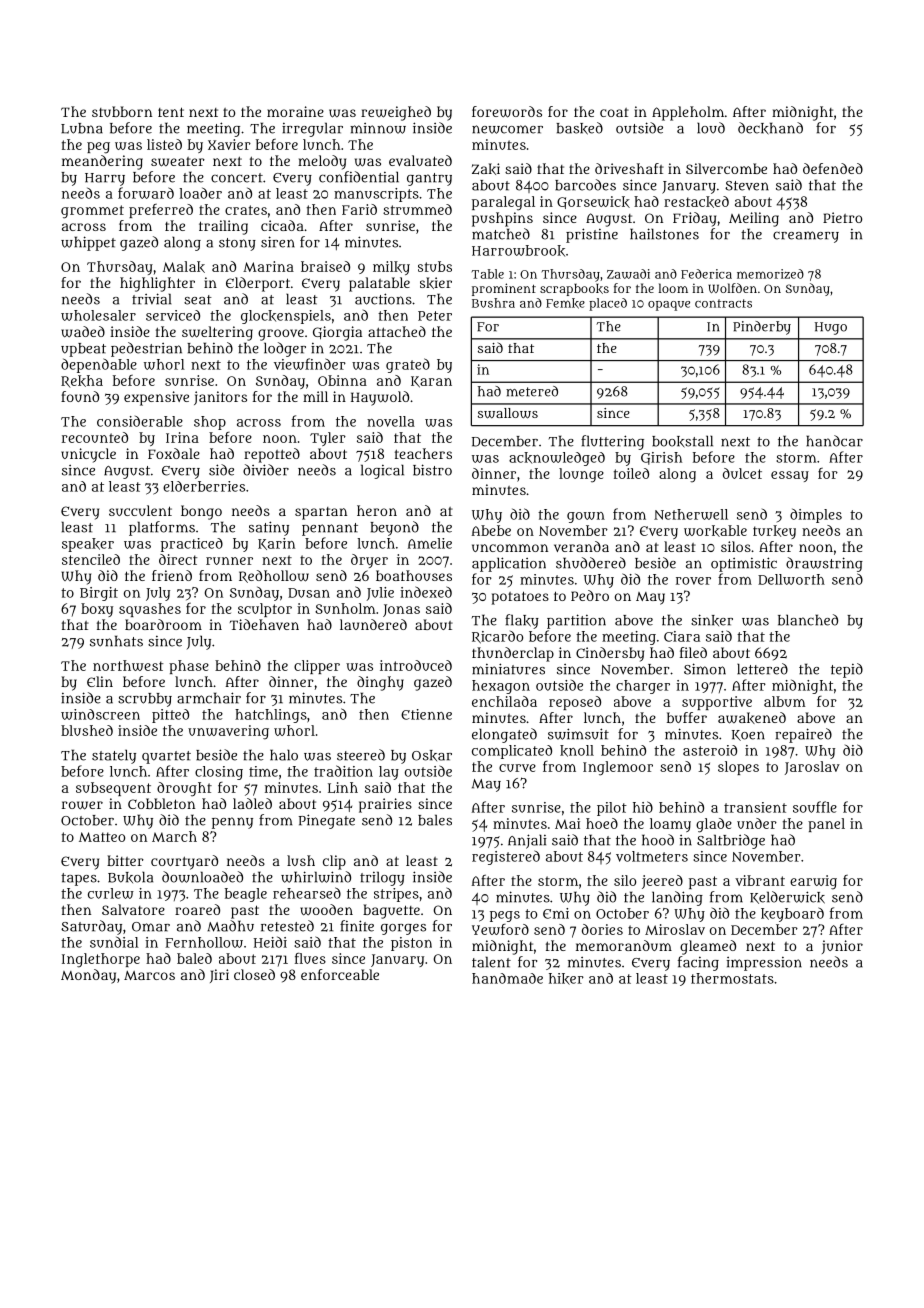 The height and width of the document is (1308, 924). What do you see at coordinates (174, 836) in the document?
I see `March` at bounding box center [174, 836].
